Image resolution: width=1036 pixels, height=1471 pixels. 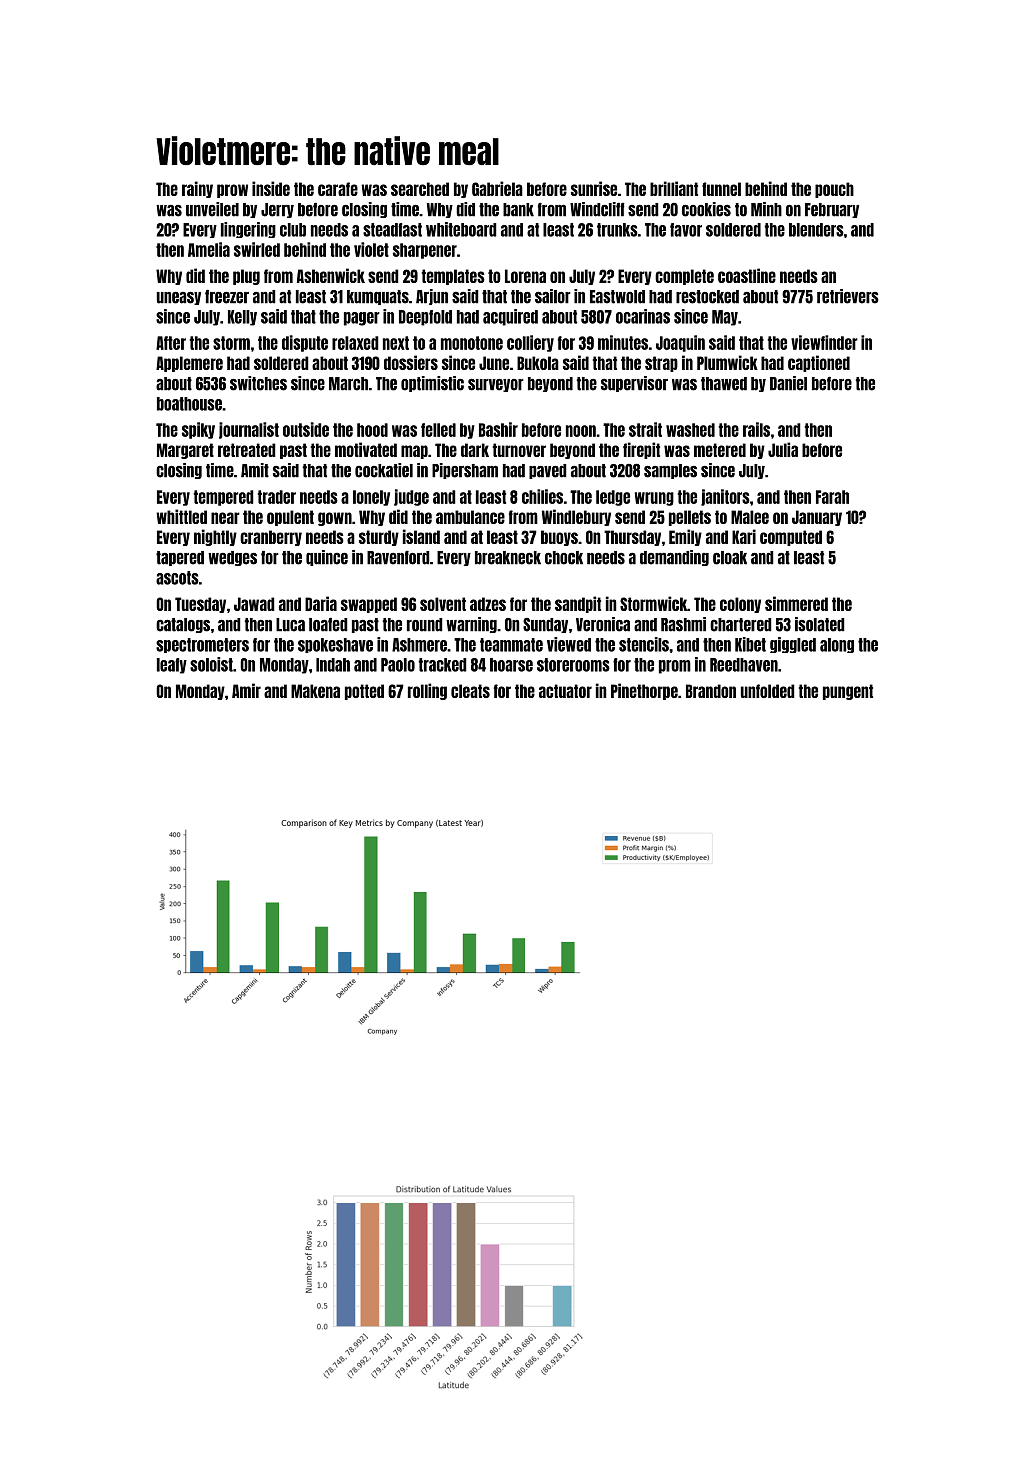 I want to click on Amir, so click(x=246, y=690).
